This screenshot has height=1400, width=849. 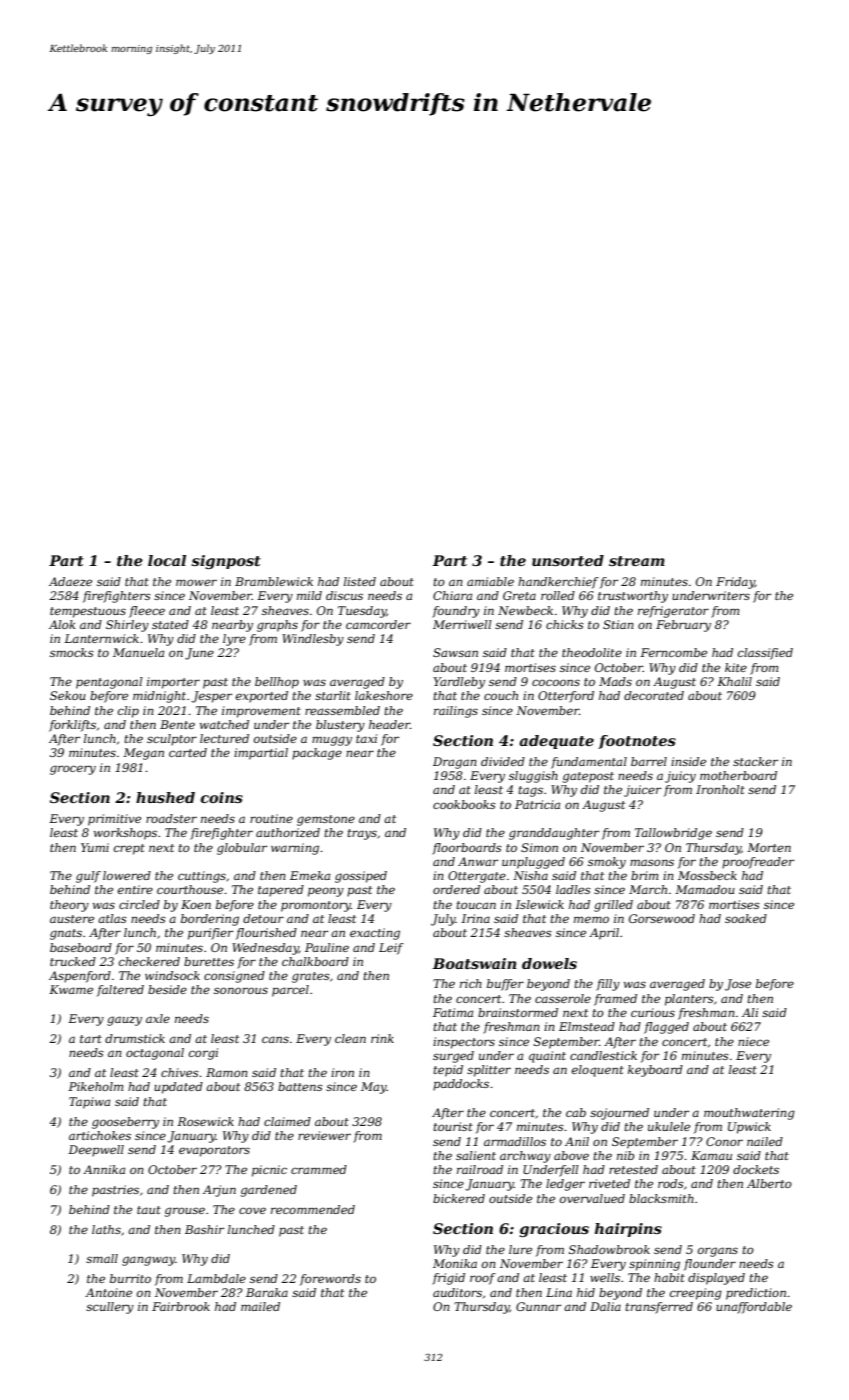 What do you see at coordinates (106, 1229) in the screenshot?
I see `laths` at bounding box center [106, 1229].
